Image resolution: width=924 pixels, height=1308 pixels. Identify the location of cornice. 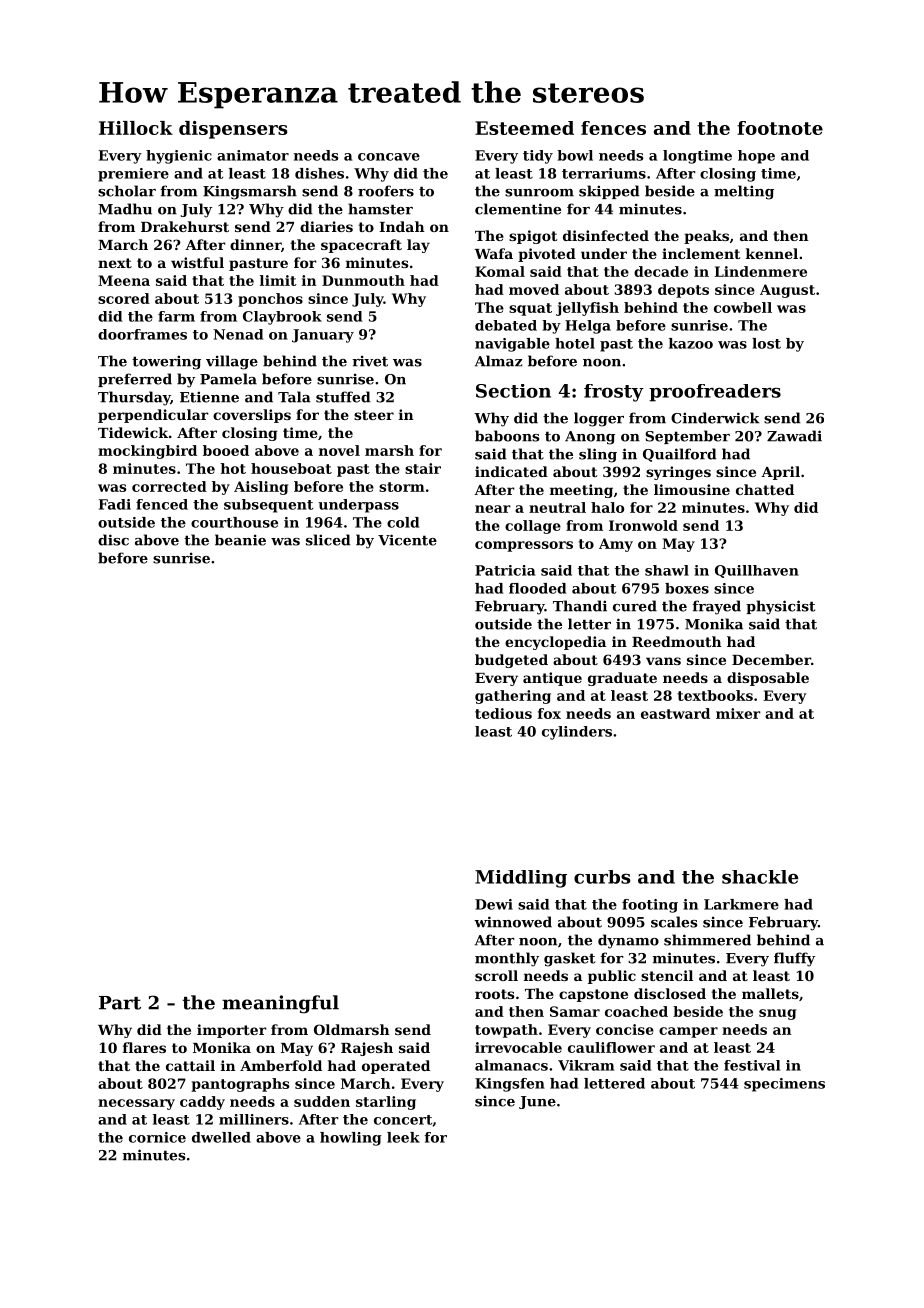
(157, 1137).
